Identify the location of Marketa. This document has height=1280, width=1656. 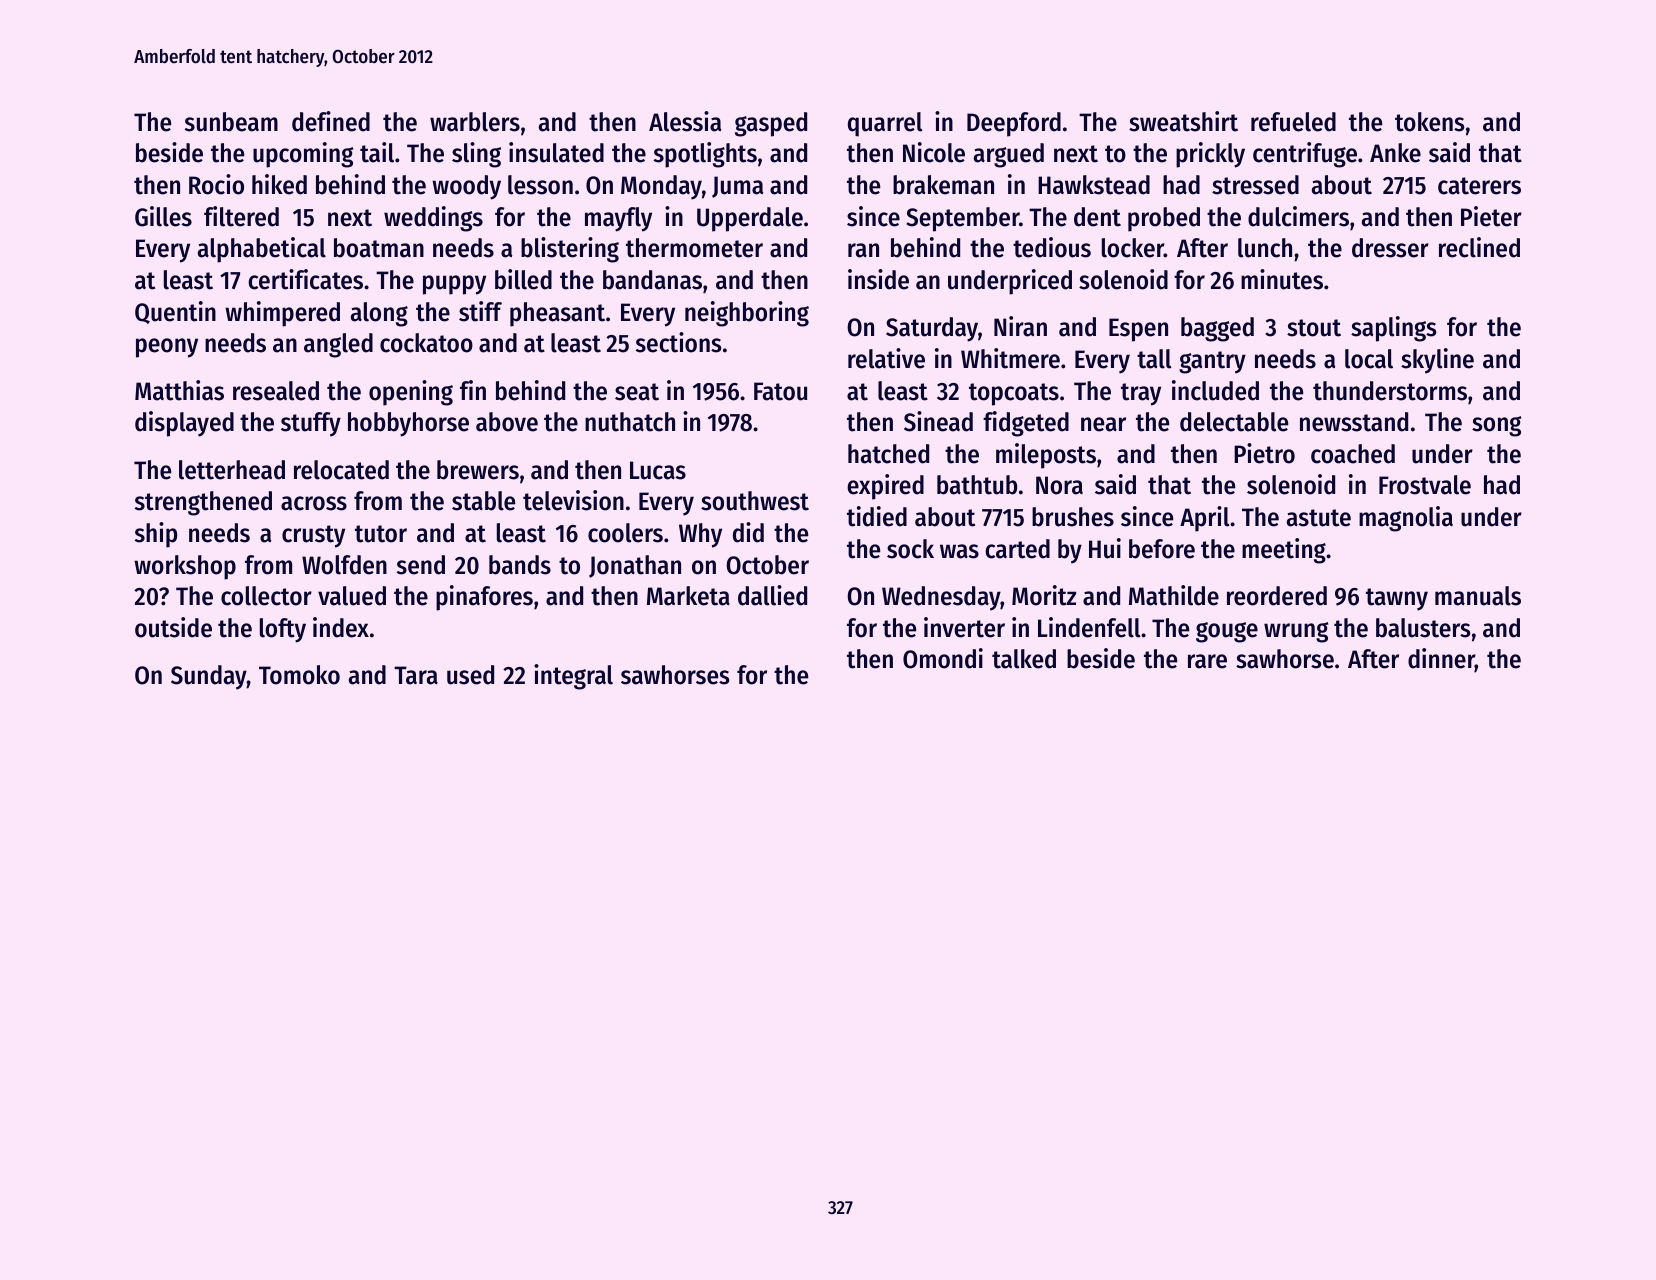
(688, 596).
